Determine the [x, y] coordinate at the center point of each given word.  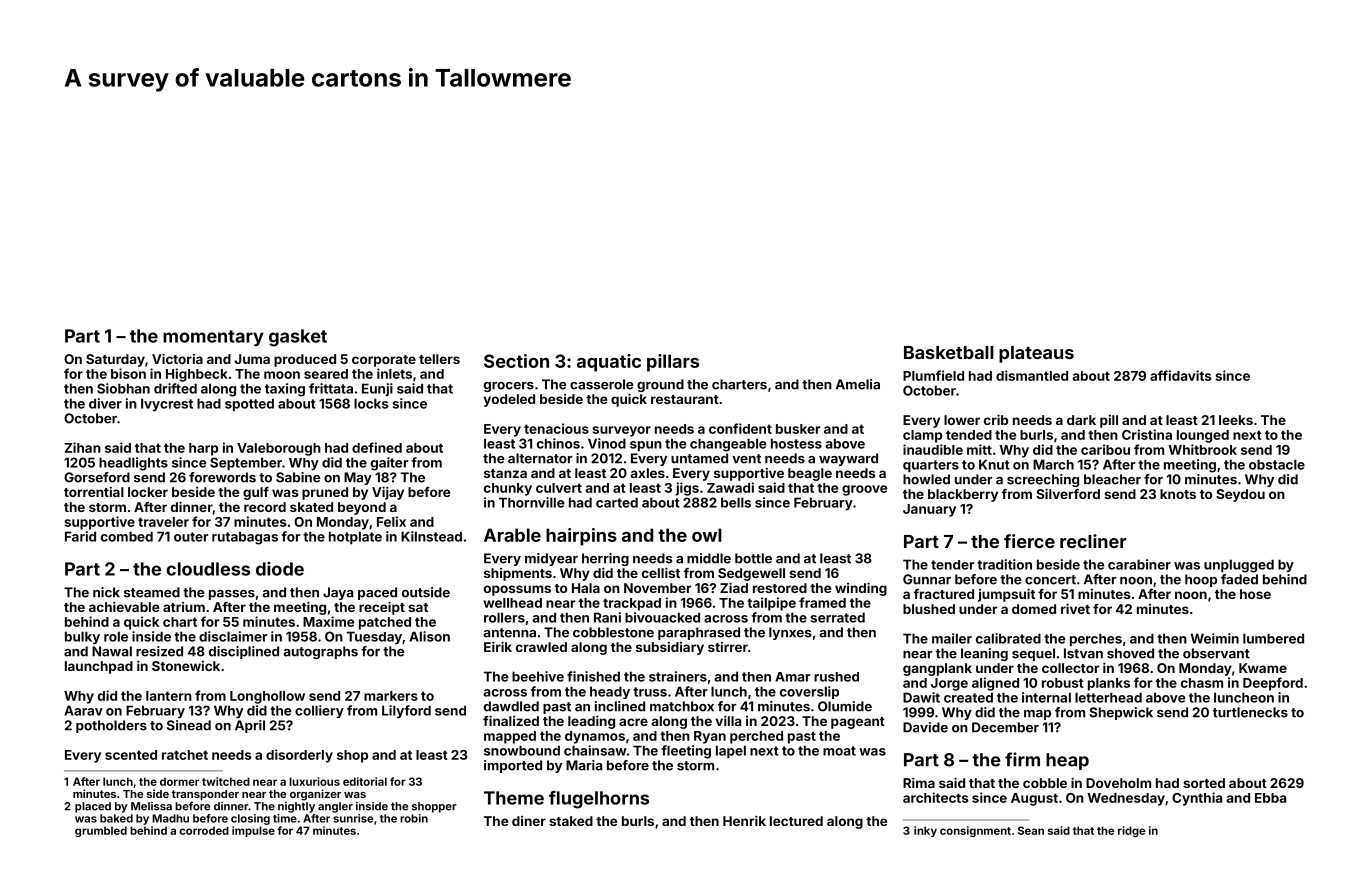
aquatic [609, 363]
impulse [253, 831]
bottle [753, 558]
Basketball [949, 352]
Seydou [1240, 495]
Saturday [115, 360]
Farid [80, 536]
